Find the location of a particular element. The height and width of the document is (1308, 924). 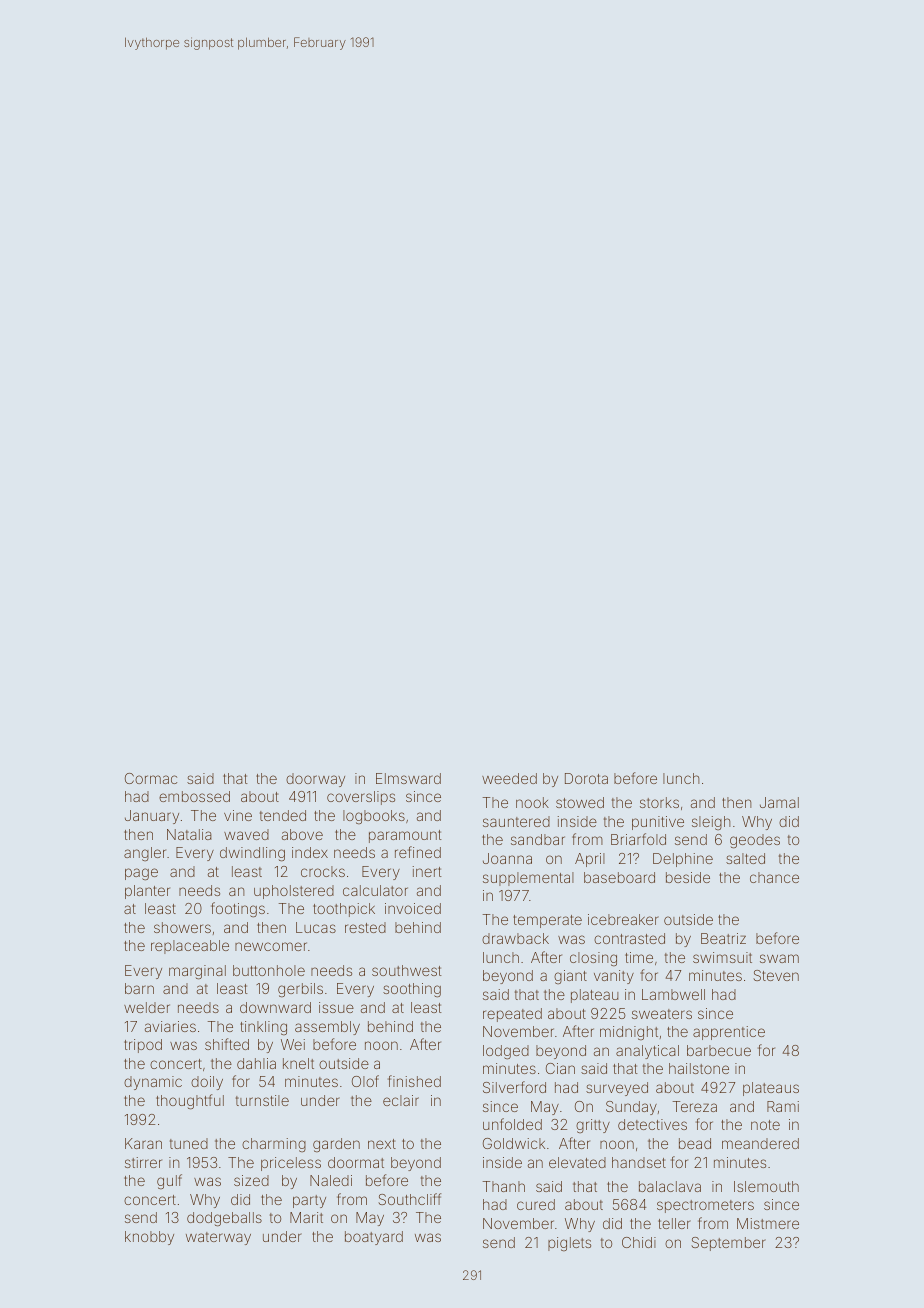

Cormac is located at coordinates (151, 778).
